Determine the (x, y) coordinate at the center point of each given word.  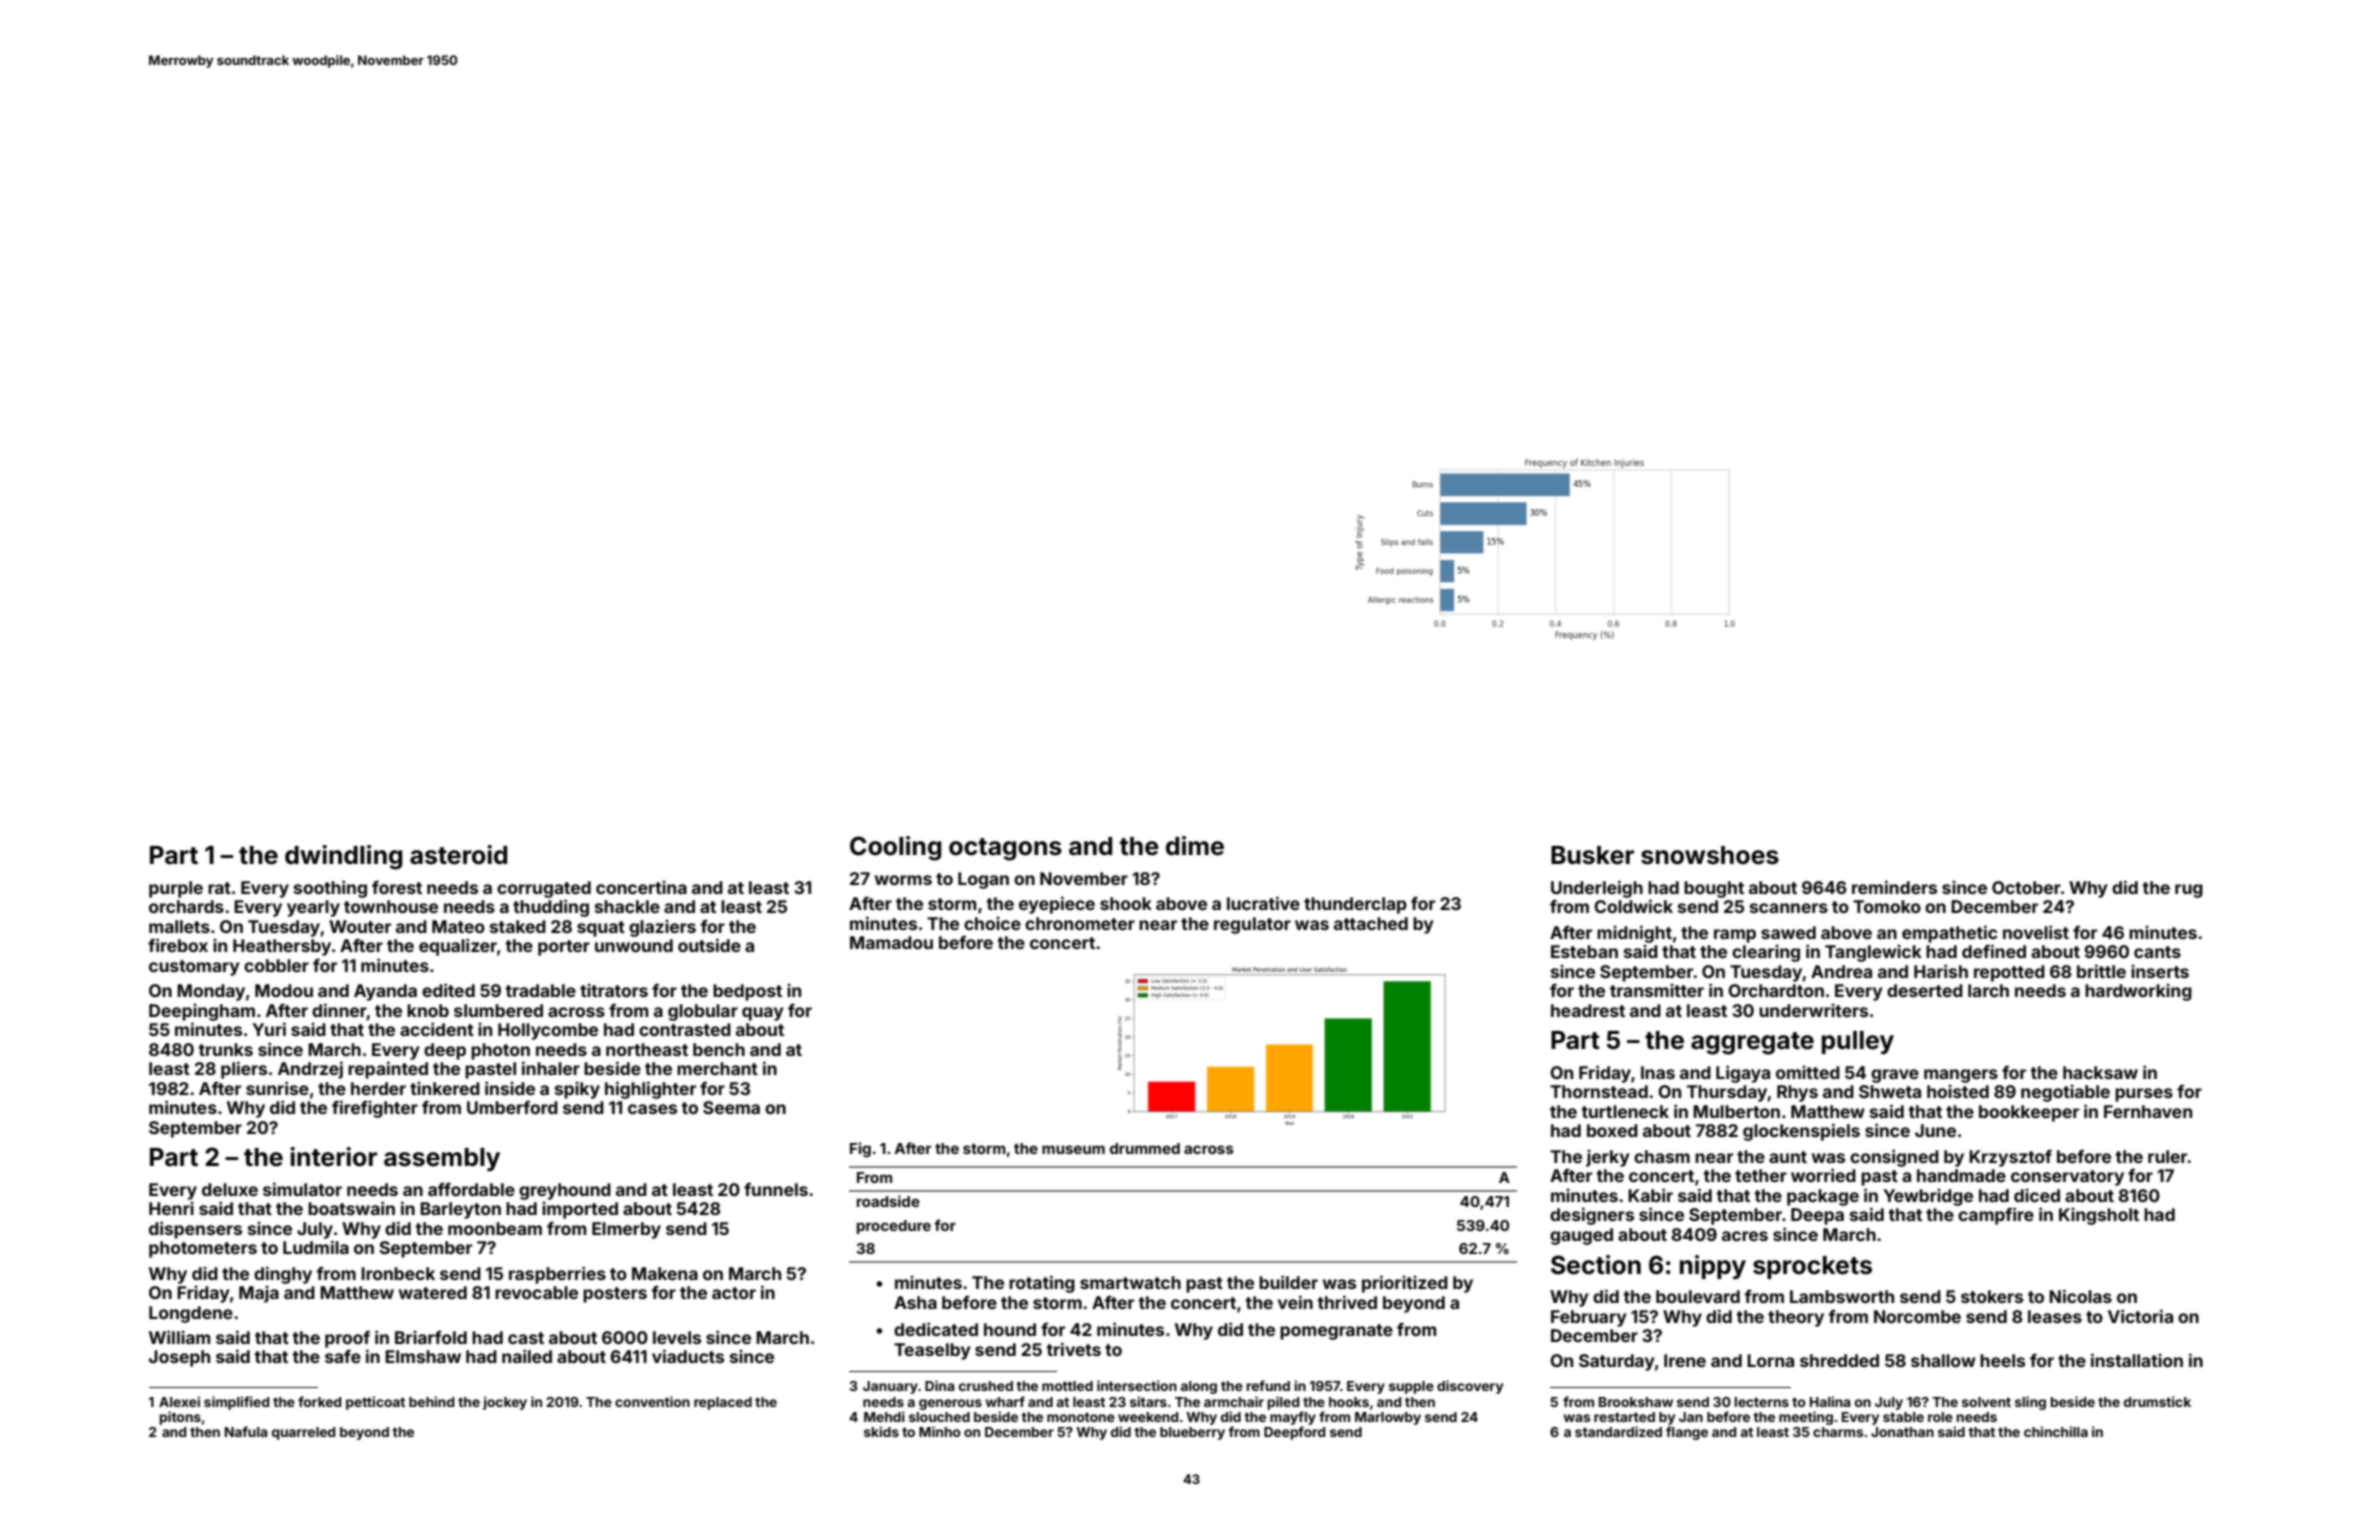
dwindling (344, 857)
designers (1592, 1216)
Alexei (179, 1401)
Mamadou (891, 942)
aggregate (1752, 1043)
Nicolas (2080, 1296)
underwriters (1813, 1010)
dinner (339, 1010)
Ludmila (316, 1247)
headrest (1588, 1010)
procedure (894, 1227)
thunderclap (1355, 905)
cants (2157, 952)
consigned (1894, 1158)
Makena (665, 1273)
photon (500, 1051)
